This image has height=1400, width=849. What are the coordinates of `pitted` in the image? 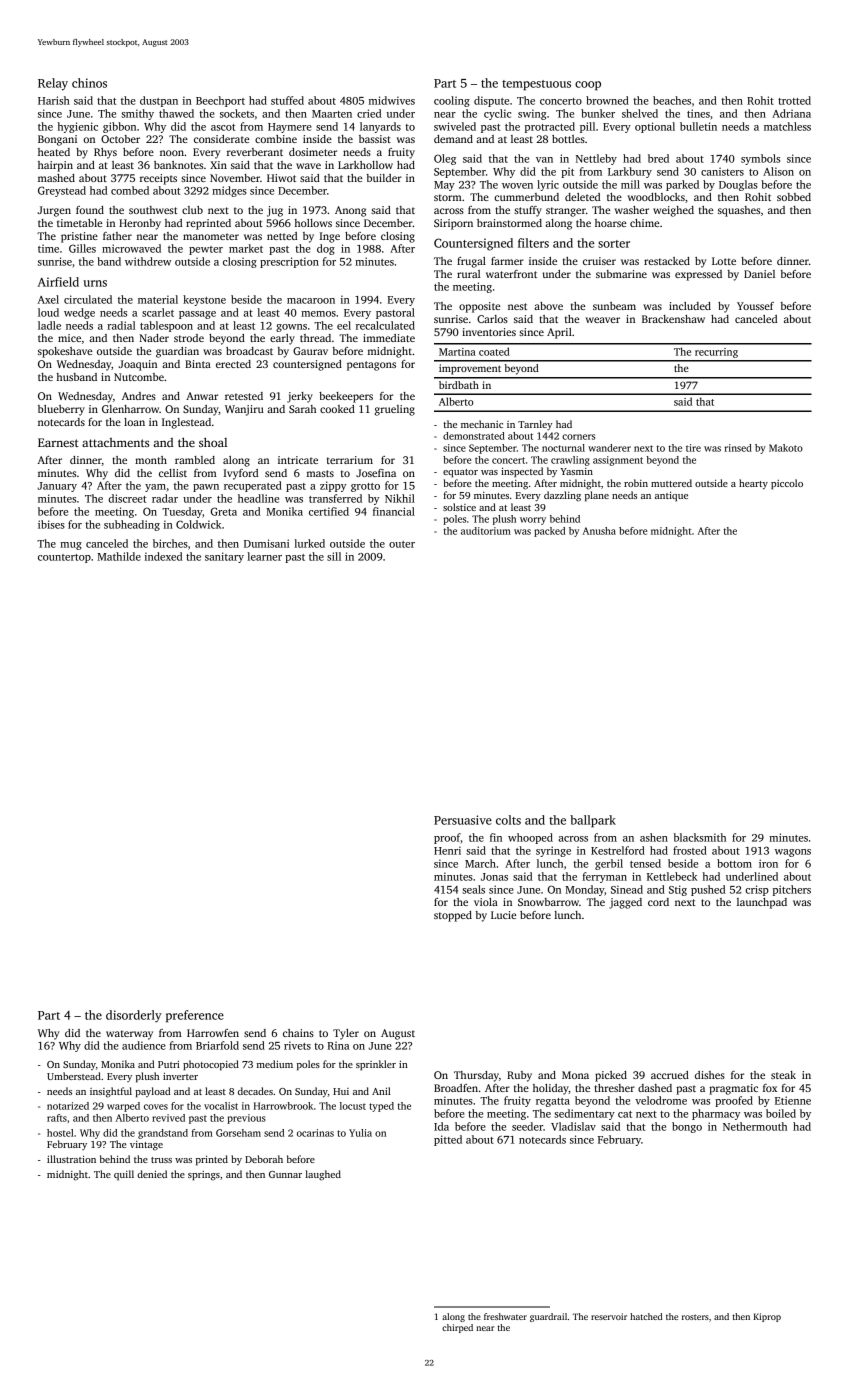 It's located at (448, 1140).
